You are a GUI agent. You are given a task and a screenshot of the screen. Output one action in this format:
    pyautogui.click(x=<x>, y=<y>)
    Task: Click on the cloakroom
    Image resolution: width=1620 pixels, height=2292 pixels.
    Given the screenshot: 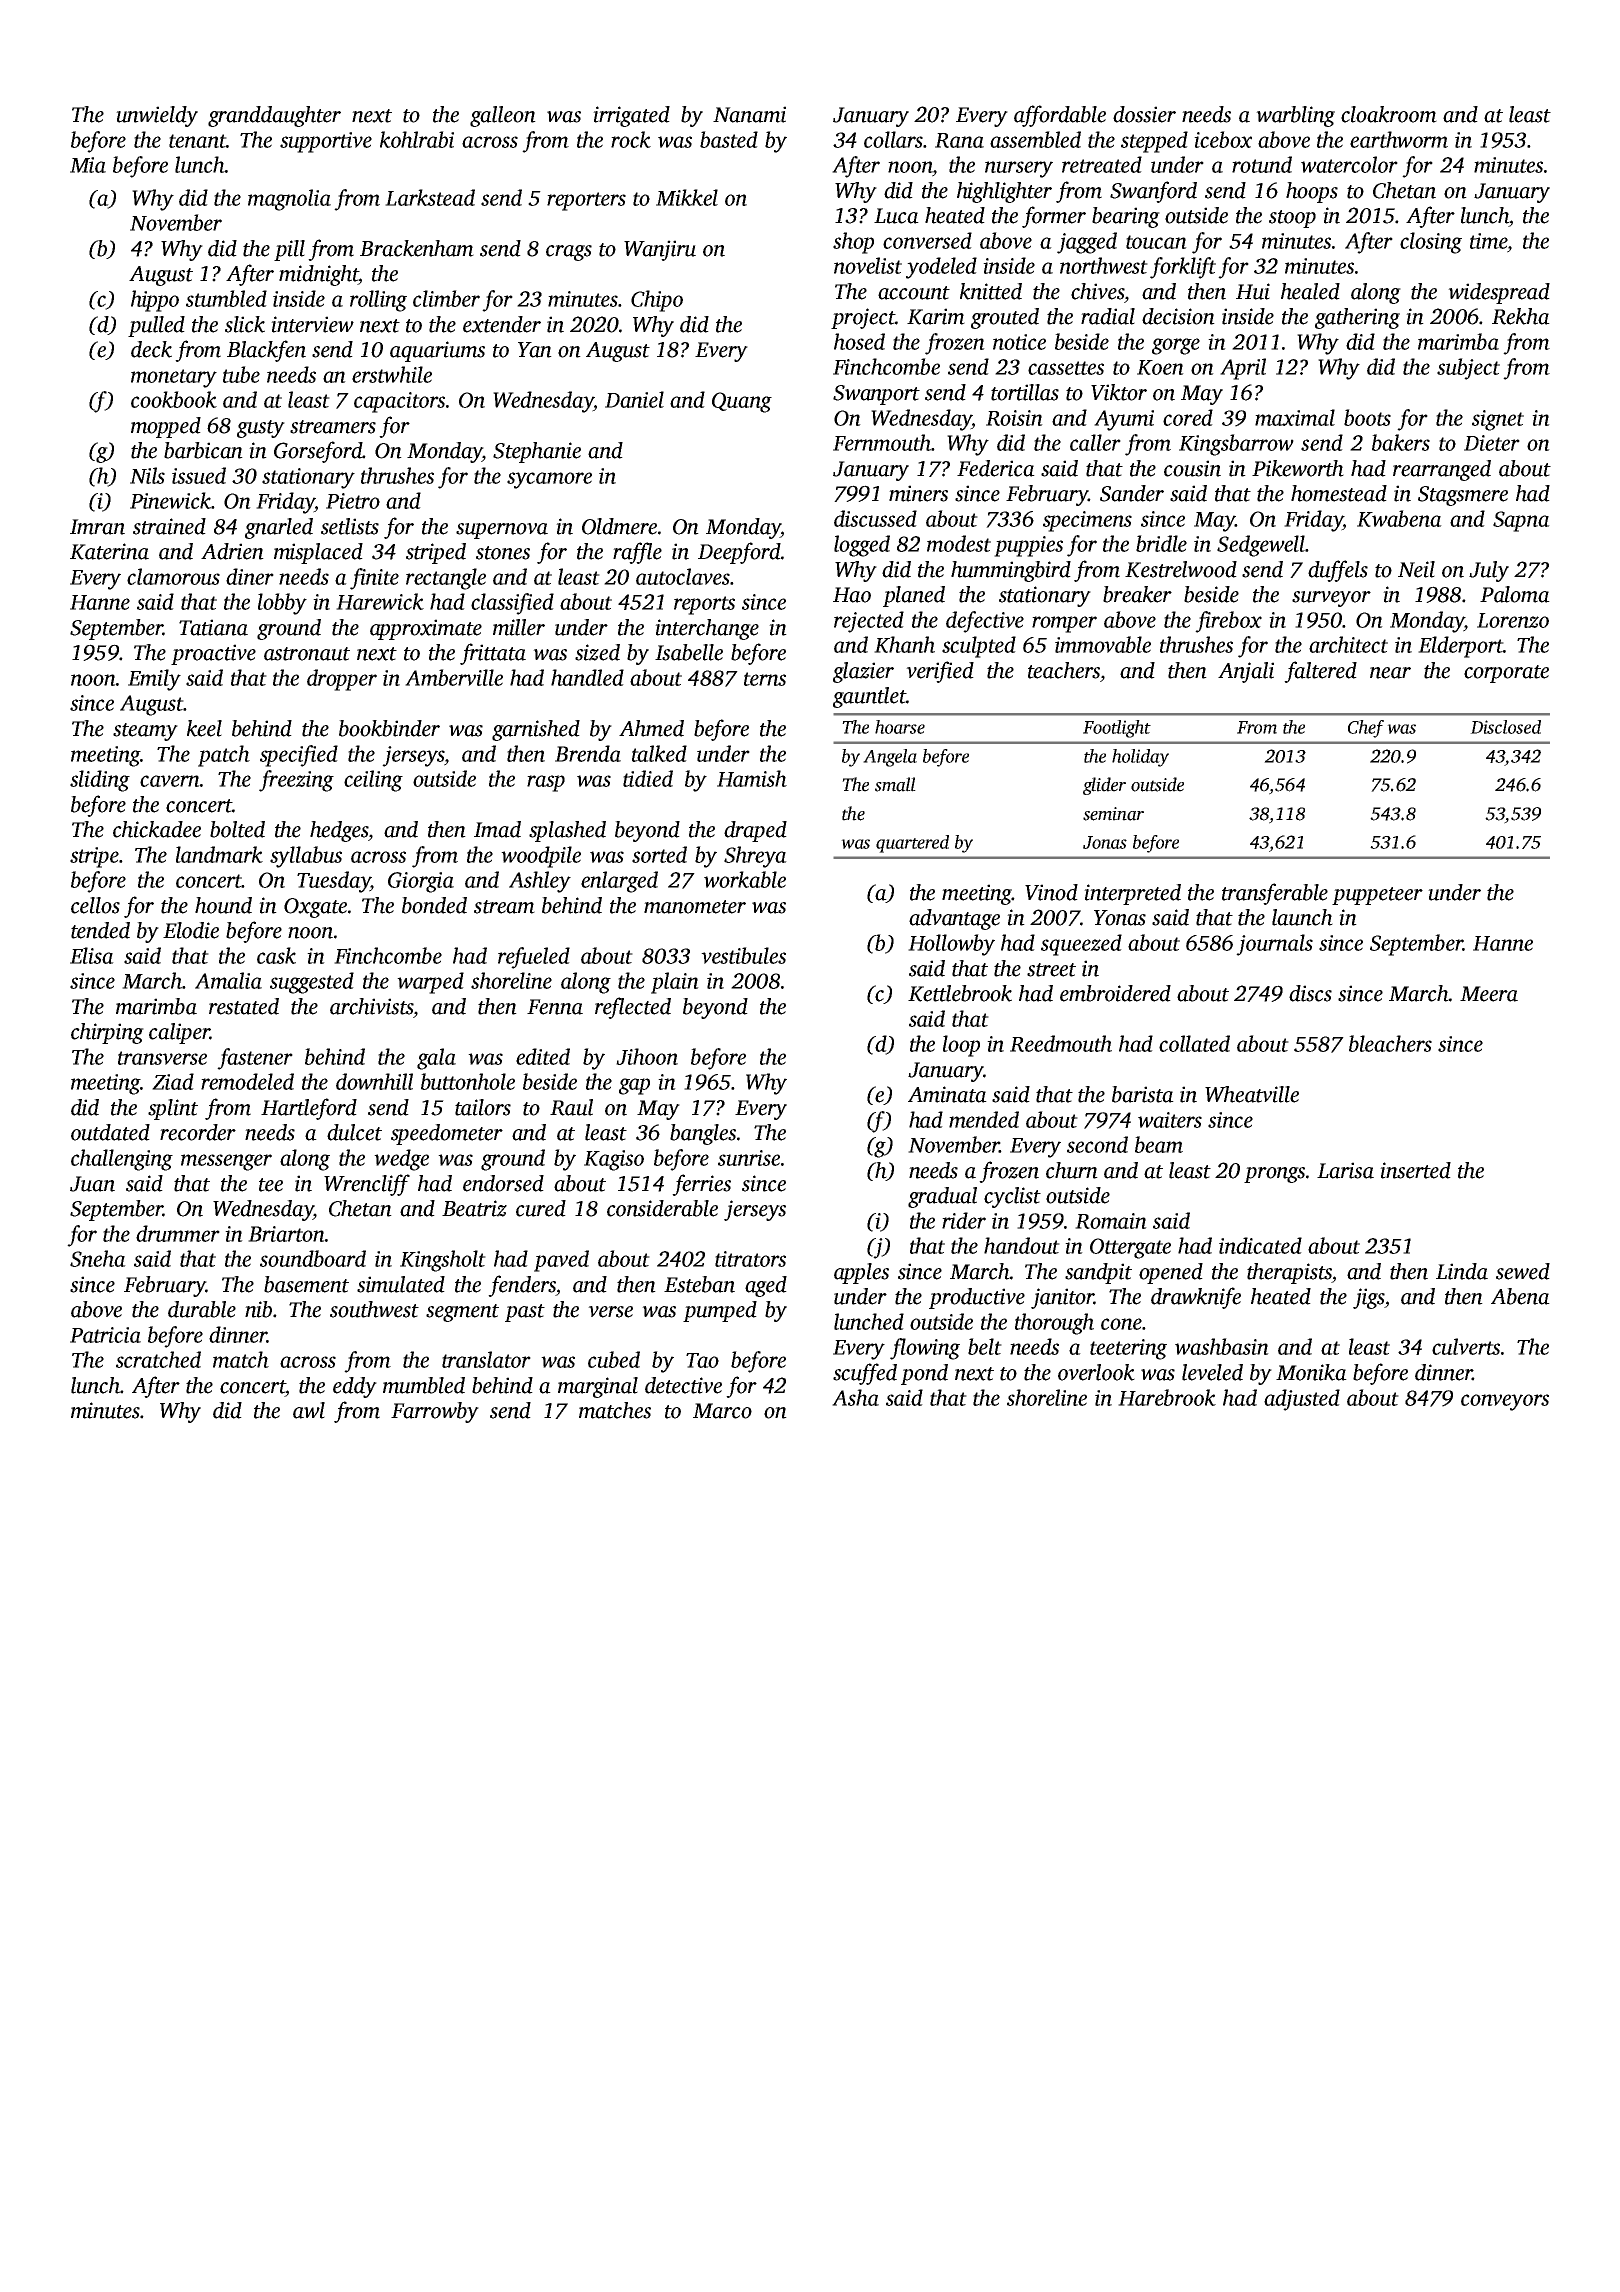 What is the action you would take?
    pyautogui.click(x=1389, y=114)
